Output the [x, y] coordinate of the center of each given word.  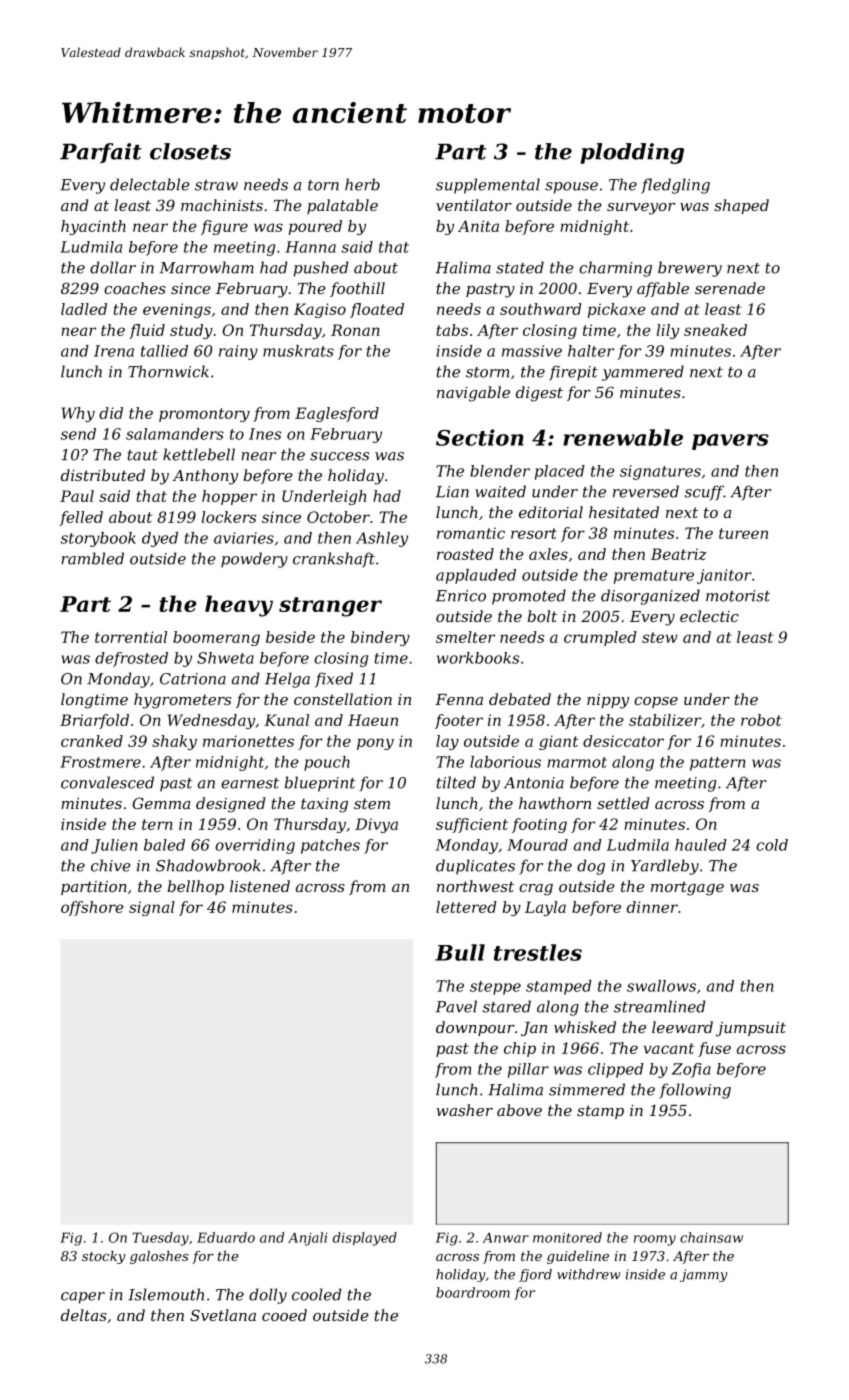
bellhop [196, 887]
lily [668, 331]
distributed [103, 475]
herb [362, 184]
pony [375, 744]
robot [761, 720]
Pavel [456, 1006]
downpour [475, 1028]
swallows [661, 986]
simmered [587, 1089]
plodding [632, 153]
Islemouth [166, 1294]
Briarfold [94, 721]
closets [190, 151]
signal [152, 908]
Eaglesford [337, 414]
